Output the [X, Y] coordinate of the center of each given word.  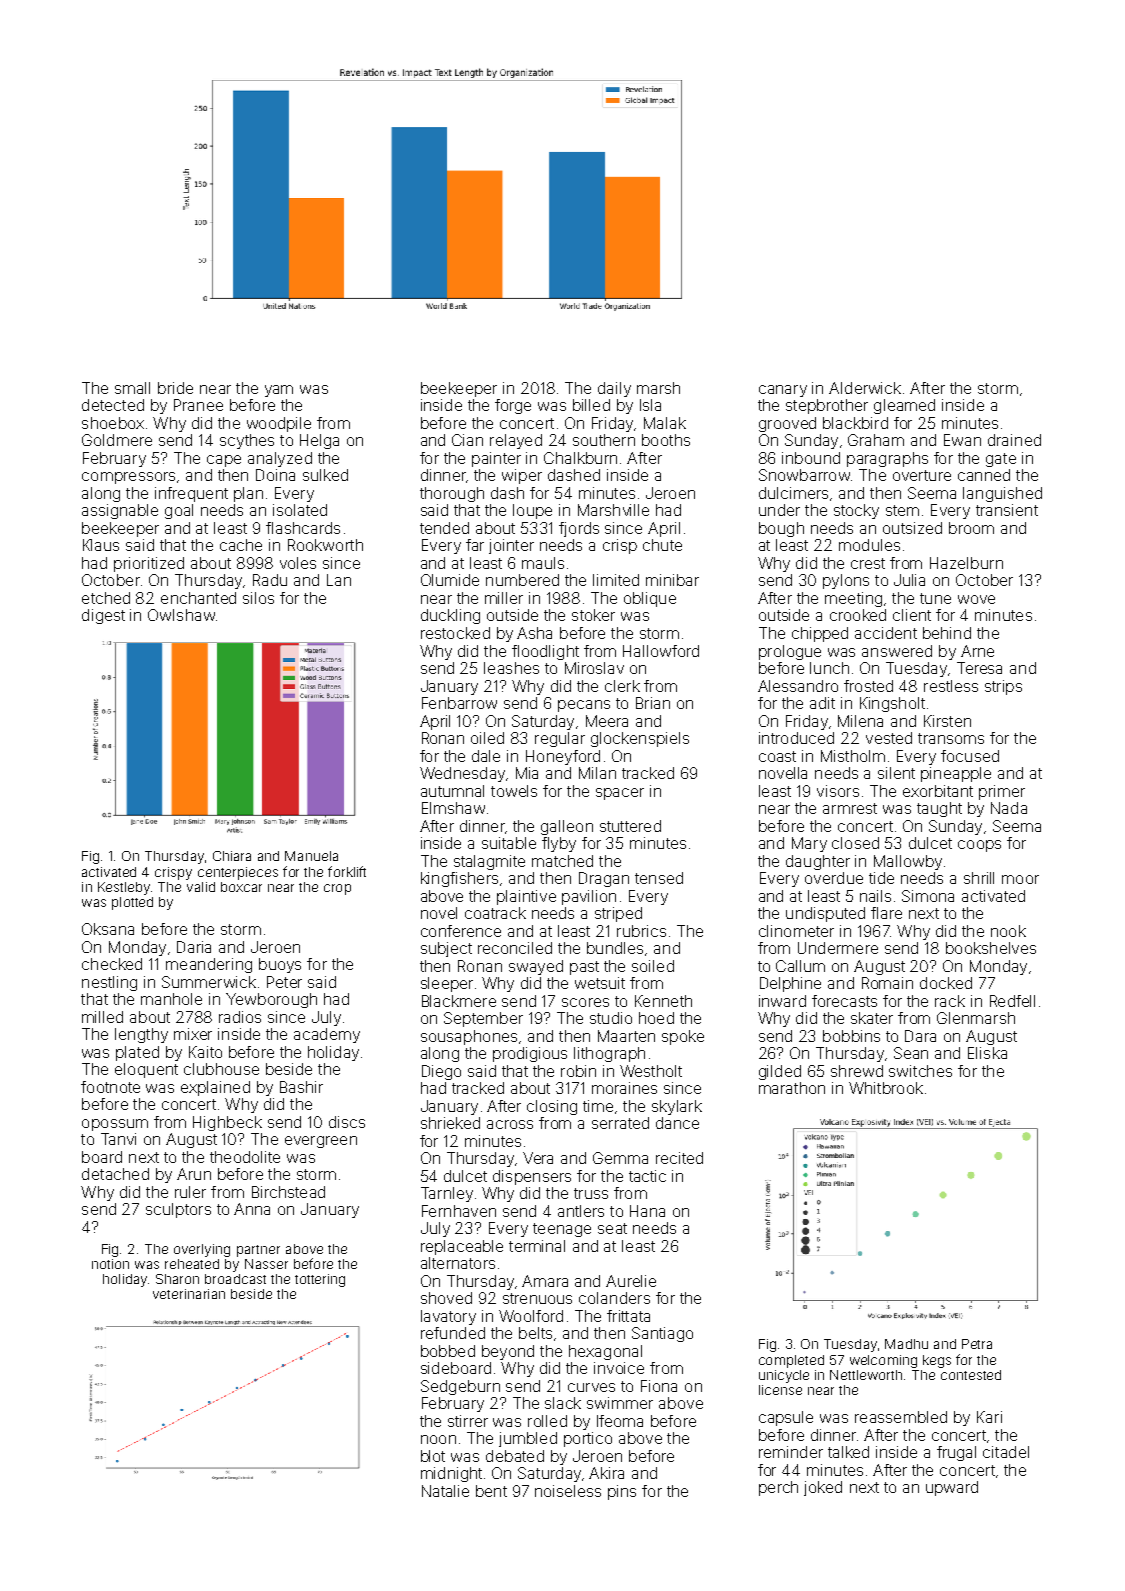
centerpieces [238, 873]
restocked [455, 633]
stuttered [630, 826]
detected [113, 405]
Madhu [906, 1344]
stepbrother [827, 406]
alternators [458, 1263]
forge [513, 406]
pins [622, 1492]
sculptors [178, 1210]
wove [976, 599]
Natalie [445, 1491]
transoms [951, 738]
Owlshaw [181, 615]
